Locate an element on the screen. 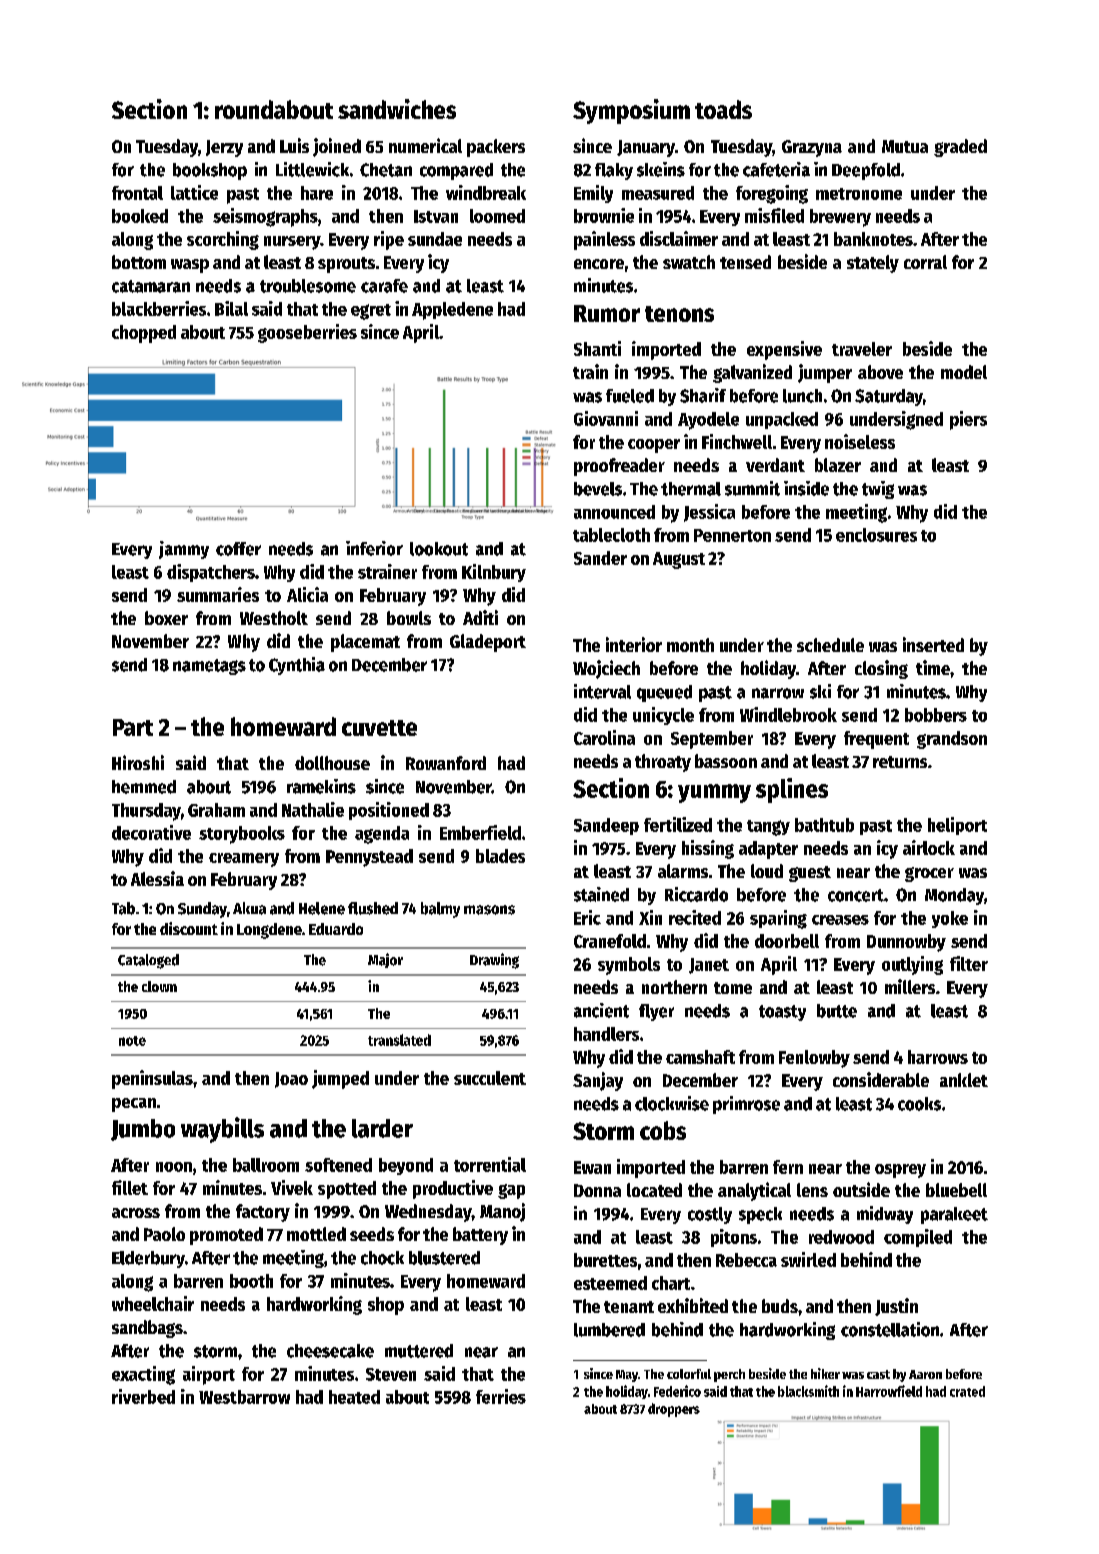  Jerzy is located at coordinates (224, 148).
